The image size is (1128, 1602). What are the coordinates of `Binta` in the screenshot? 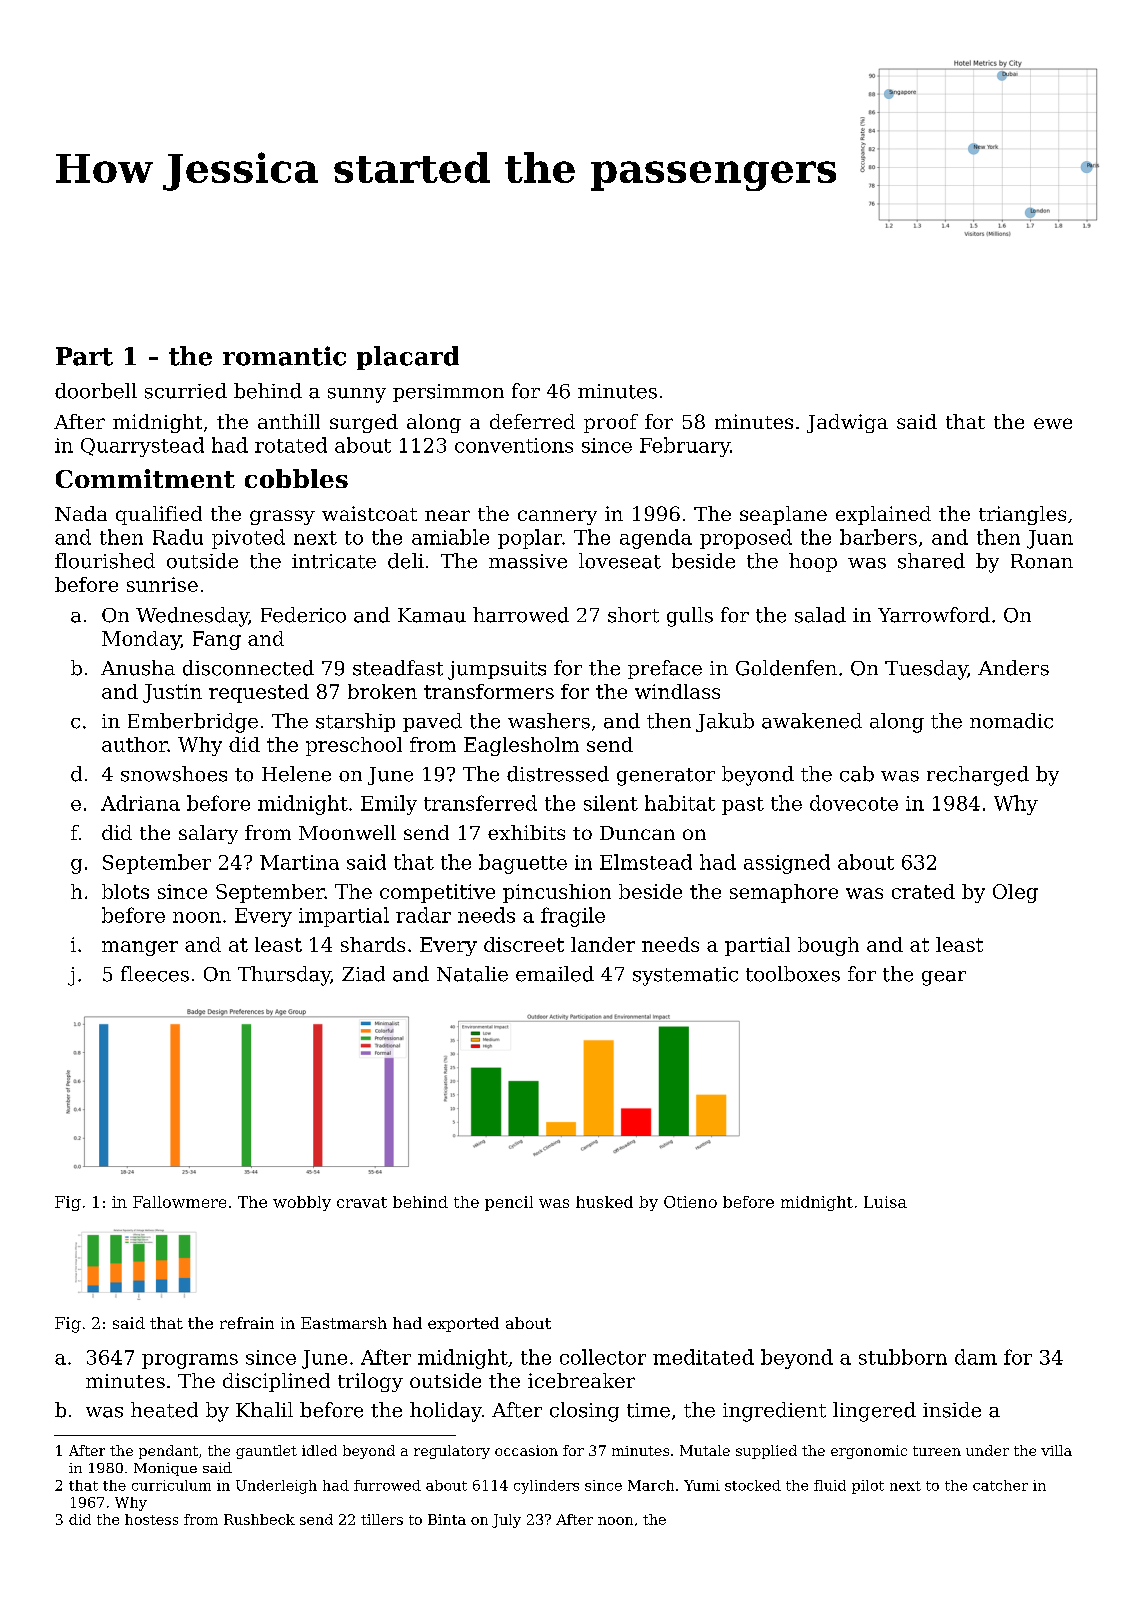 It's located at (447, 1519).
